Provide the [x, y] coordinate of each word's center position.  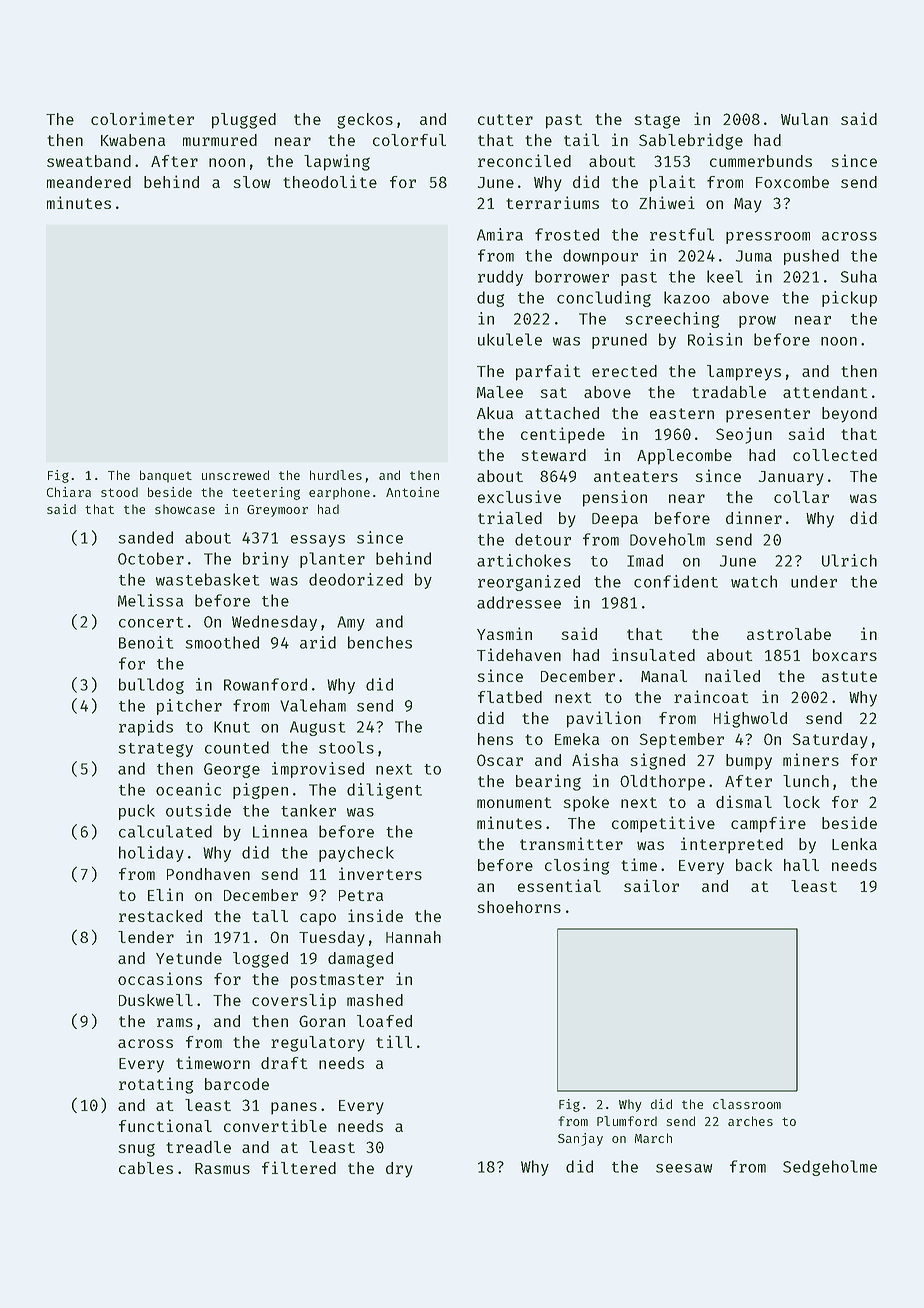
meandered [89, 182]
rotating [156, 1085]
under [814, 581]
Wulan [804, 119]
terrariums [552, 202]
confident [676, 581]
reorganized [529, 583]
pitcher [189, 707]
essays [318, 541]
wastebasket [207, 579]
